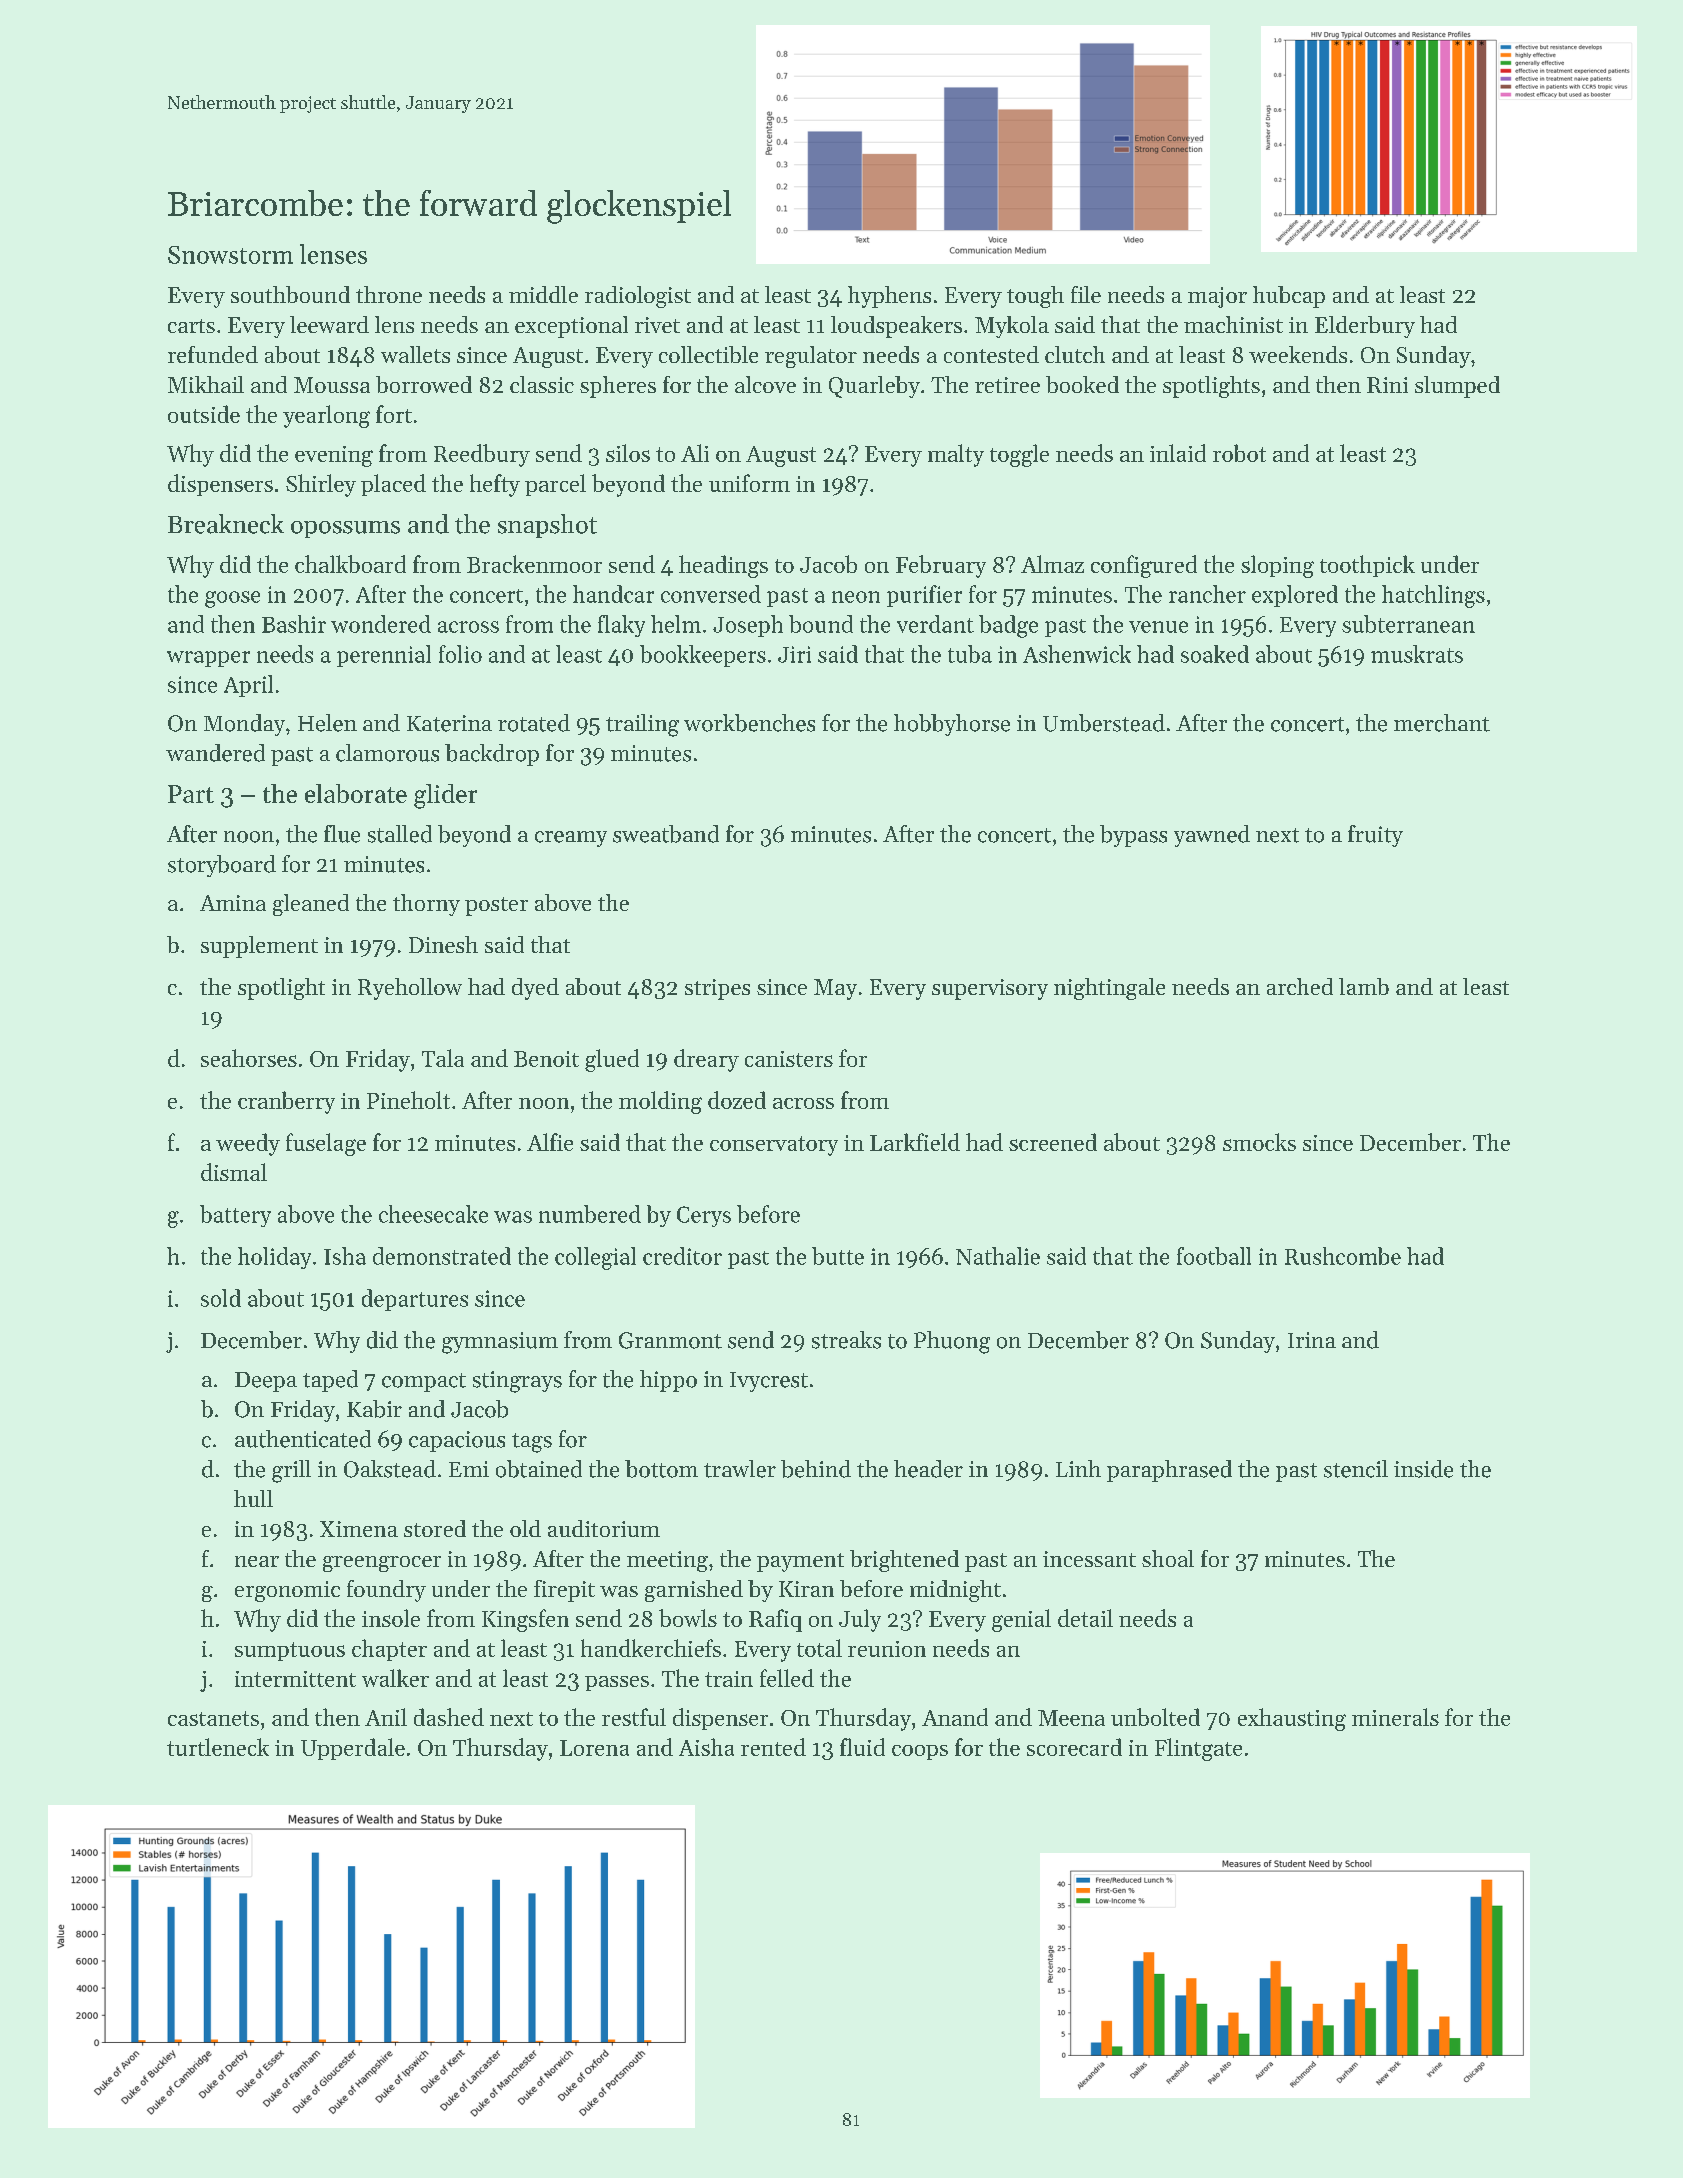  What do you see at coordinates (1035, 297) in the screenshot?
I see `tough` at bounding box center [1035, 297].
